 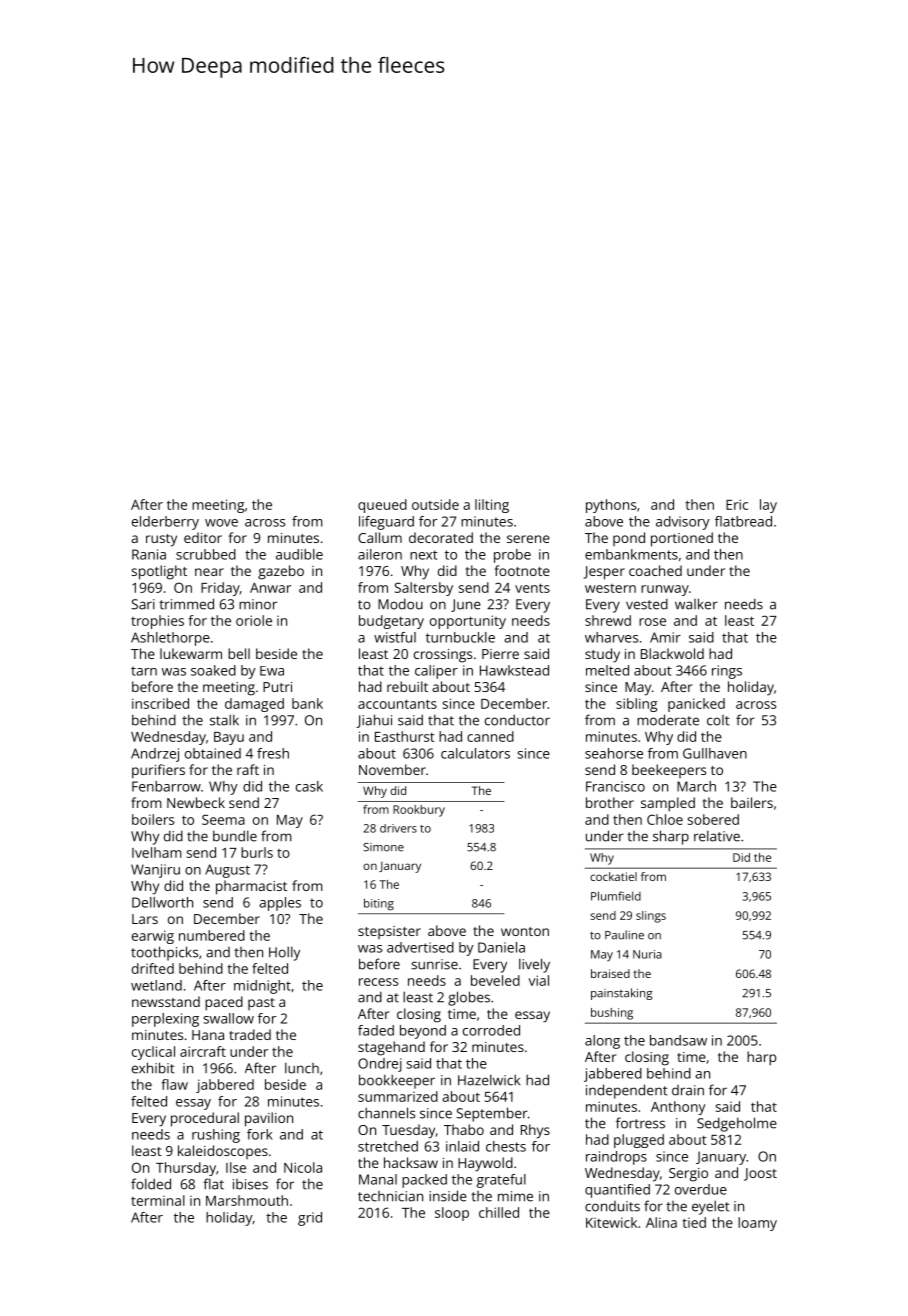 What do you see at coordinates (389, 932) in the document?
I see `stepsister` at bounding box center [389, 932].
